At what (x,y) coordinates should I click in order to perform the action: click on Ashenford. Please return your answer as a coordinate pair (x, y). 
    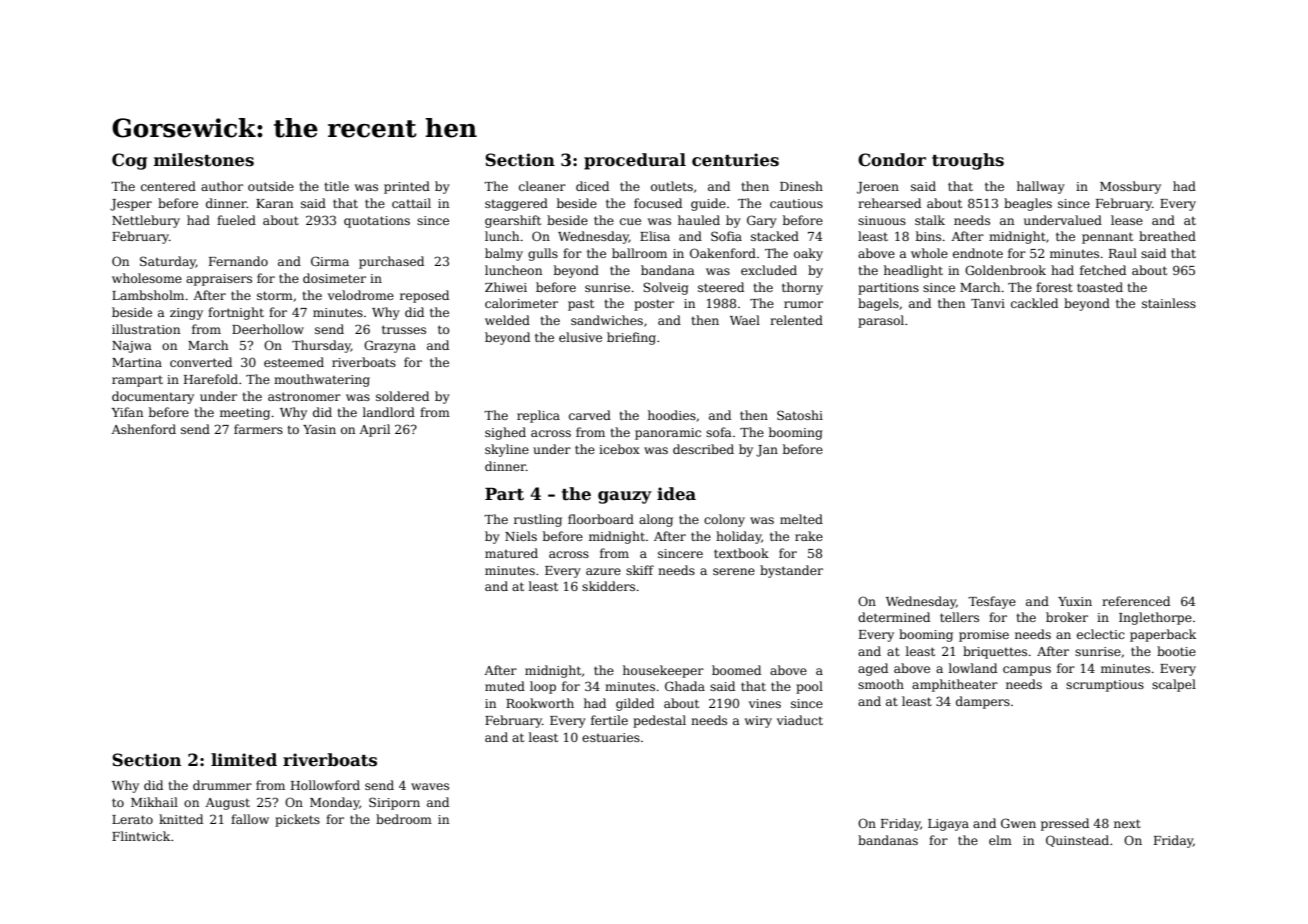
    Looking at the image, I should click on (143, 429).
